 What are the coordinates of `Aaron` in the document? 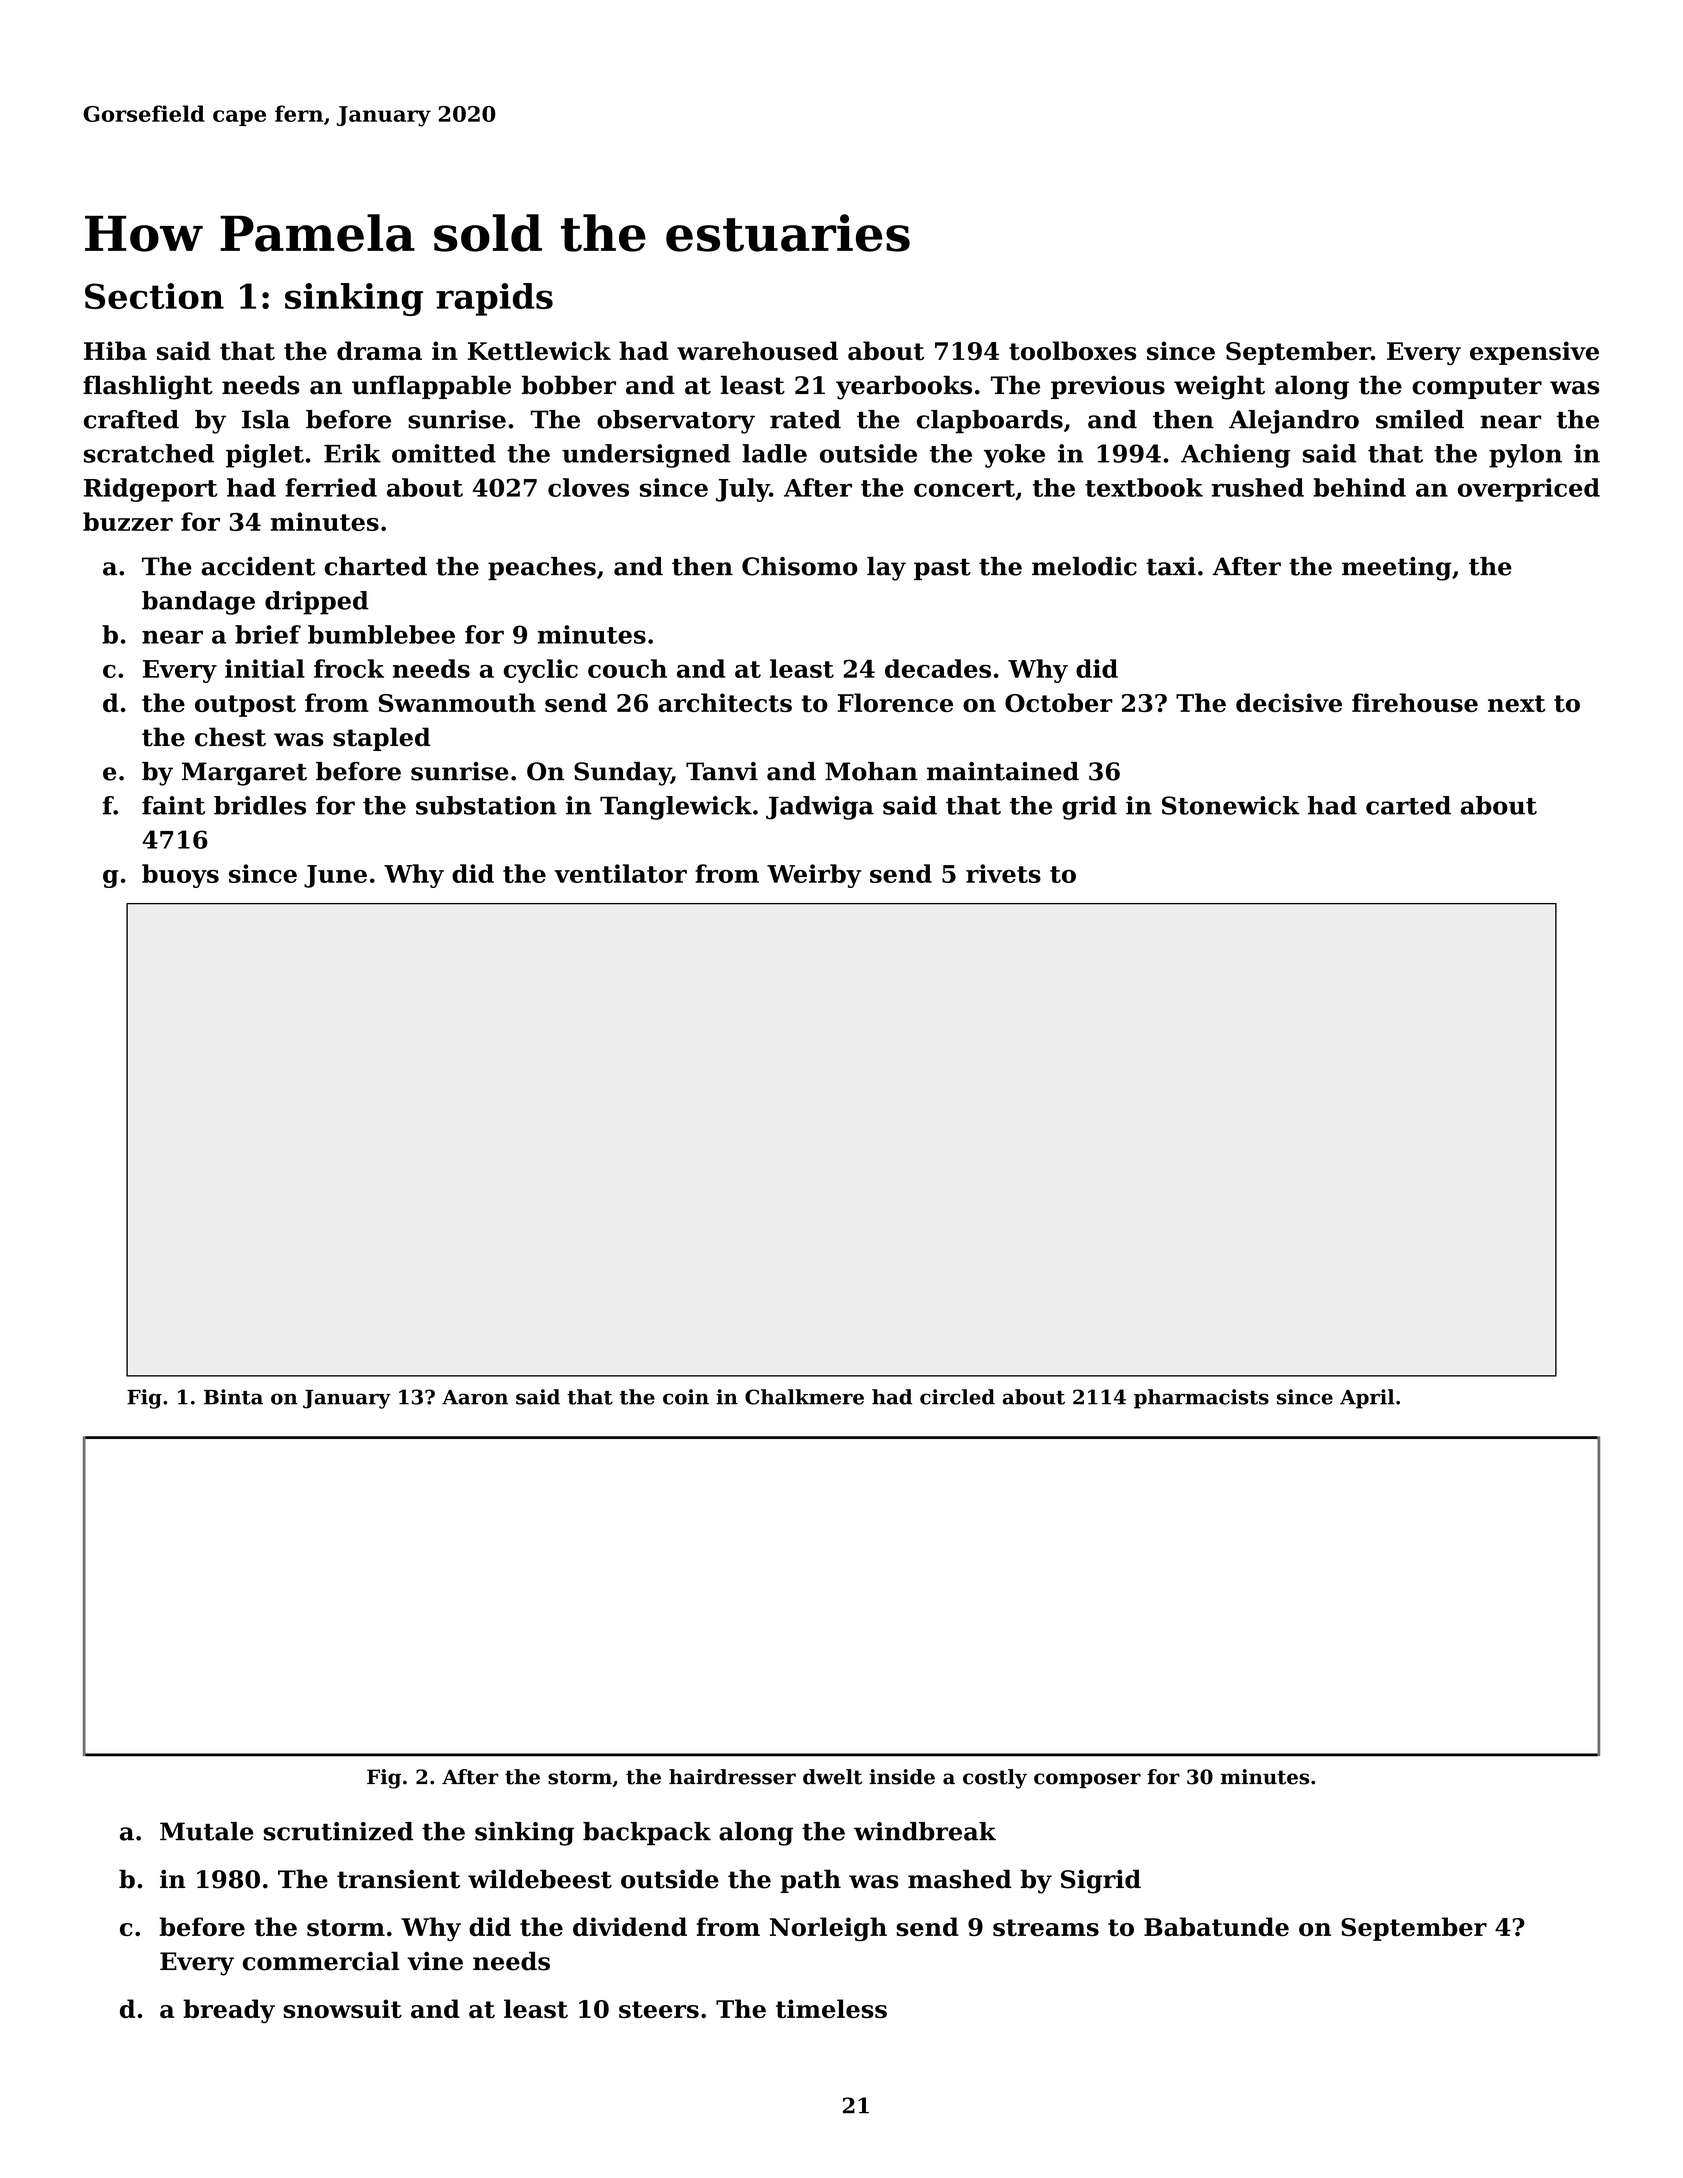 It's located at (475, 1397).
